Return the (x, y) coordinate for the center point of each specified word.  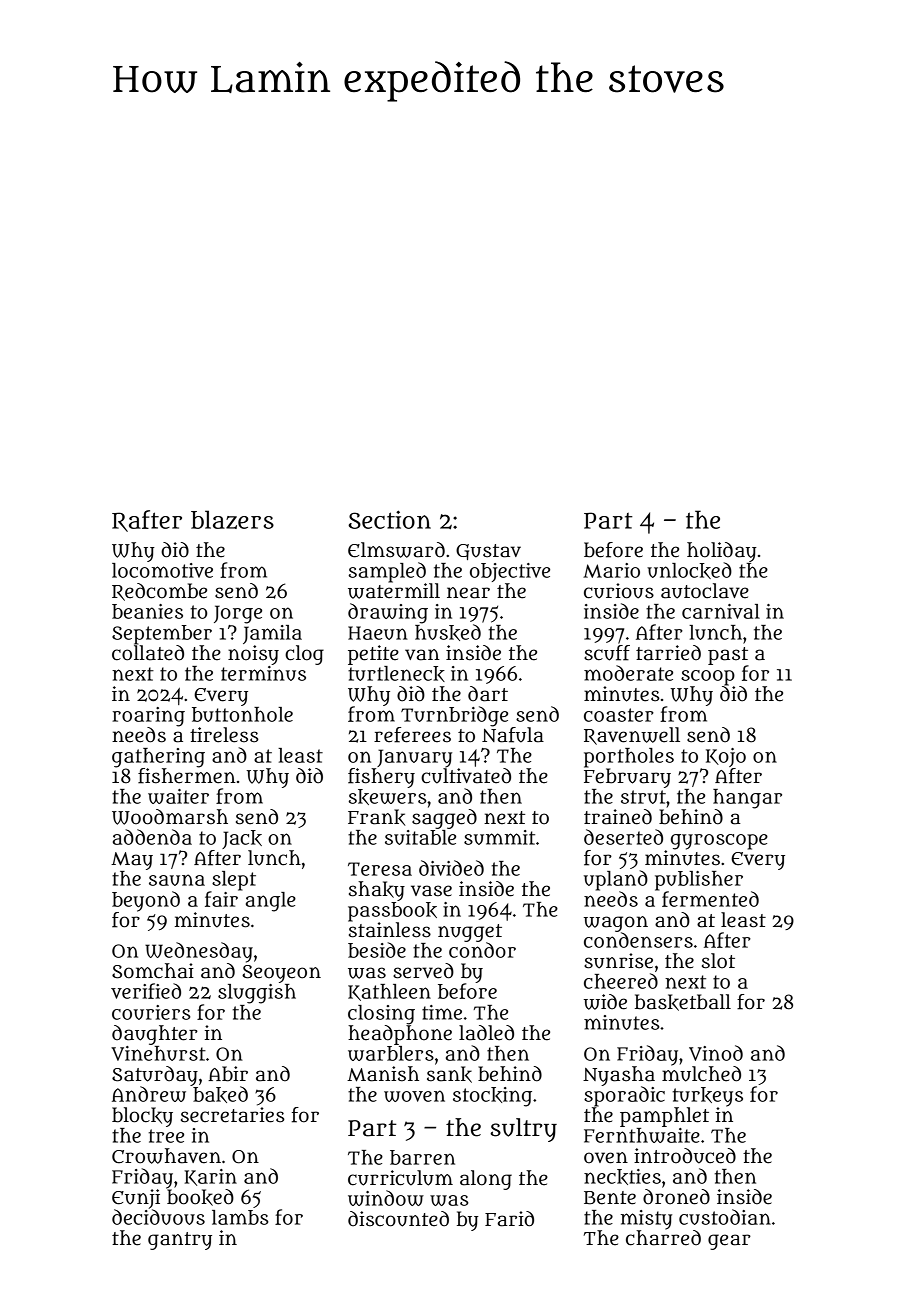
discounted (398, 1219)
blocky (142, 1117)
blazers (232, 519)
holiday (722, 552)
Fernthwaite (642, 1135)
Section (389, 519)
